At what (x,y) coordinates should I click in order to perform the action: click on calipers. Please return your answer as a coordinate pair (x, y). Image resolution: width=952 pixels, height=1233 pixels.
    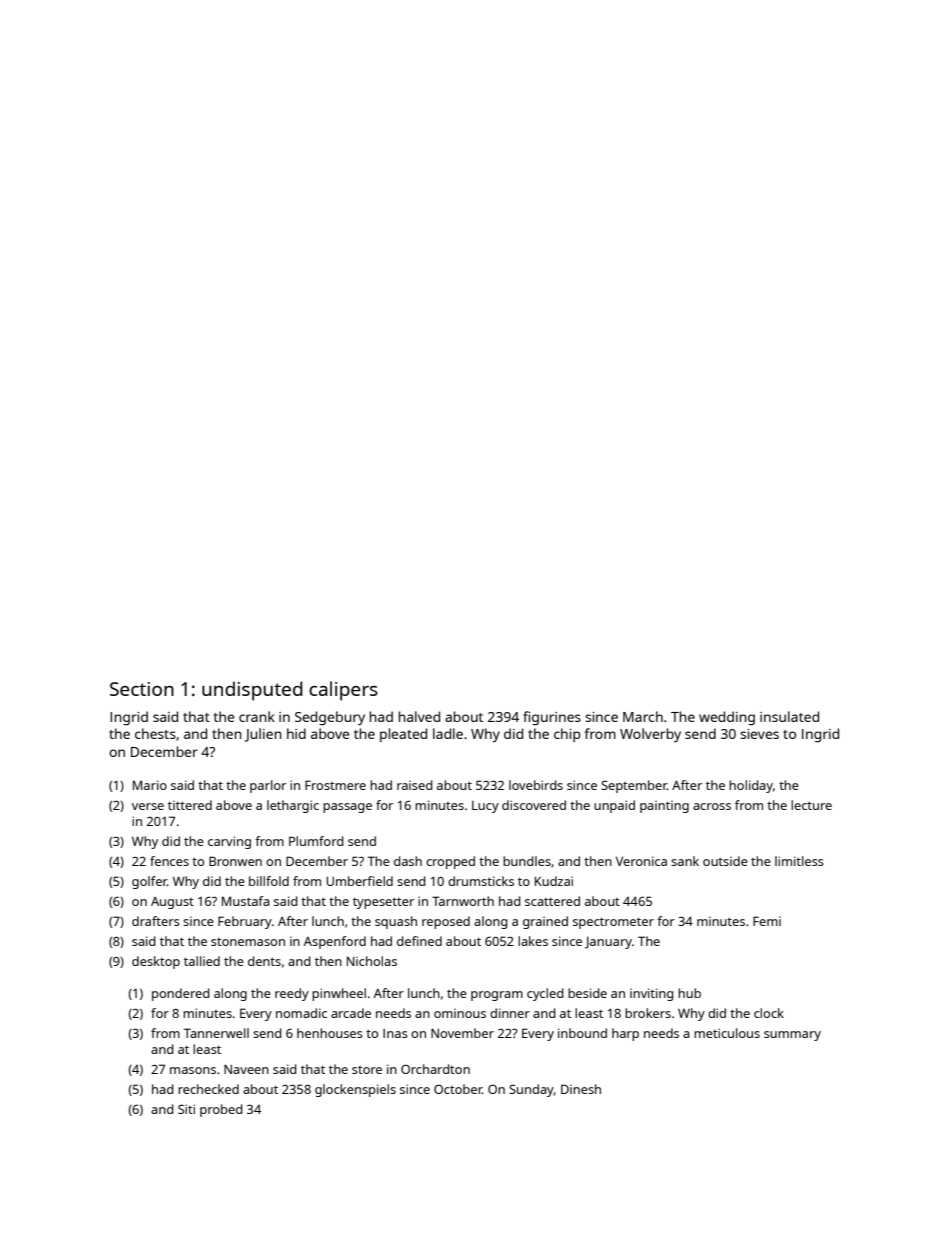
    Looking at the image, I should click on (343, 691).
